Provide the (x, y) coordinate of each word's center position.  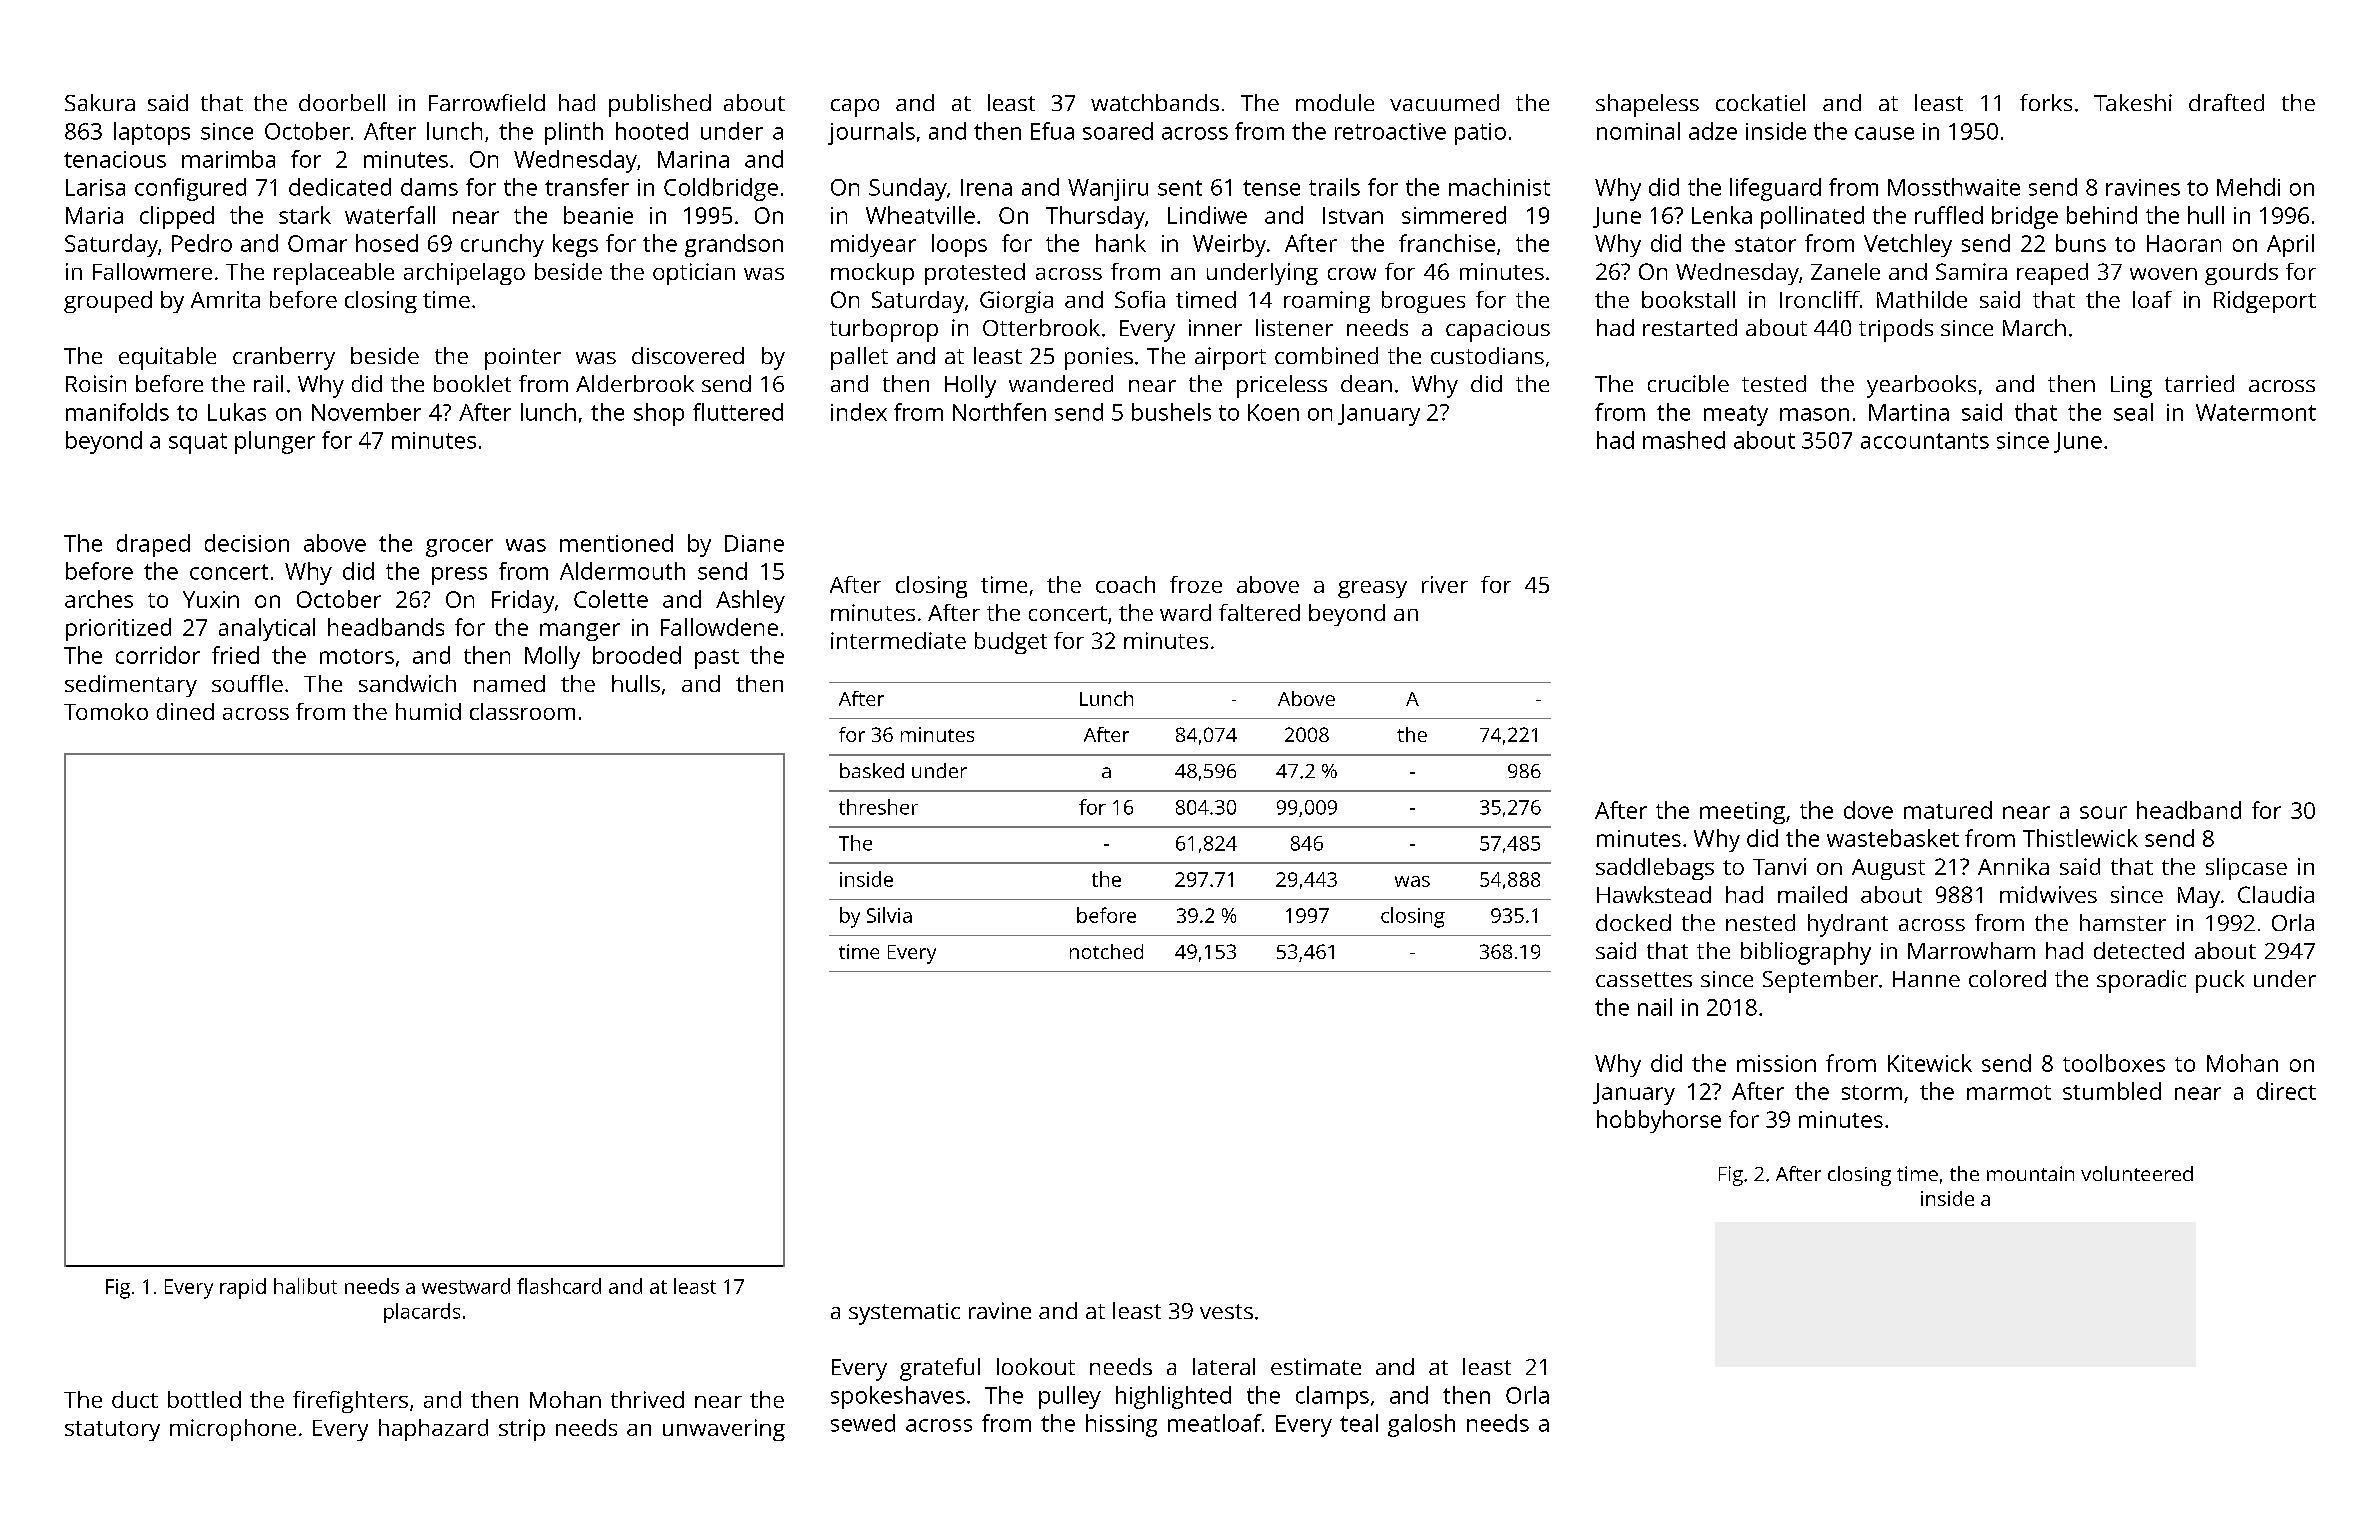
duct (135, 1399)
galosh (1421, 1425)
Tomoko (106, 711)
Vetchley (1908, 245)
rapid (243, 1288)
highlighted (1173, 1397)
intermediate (898, 640)
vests (1226, 1311)
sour (2103, 812)
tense (1271, 188)
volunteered (2137, 1173)
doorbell (342, 102)
